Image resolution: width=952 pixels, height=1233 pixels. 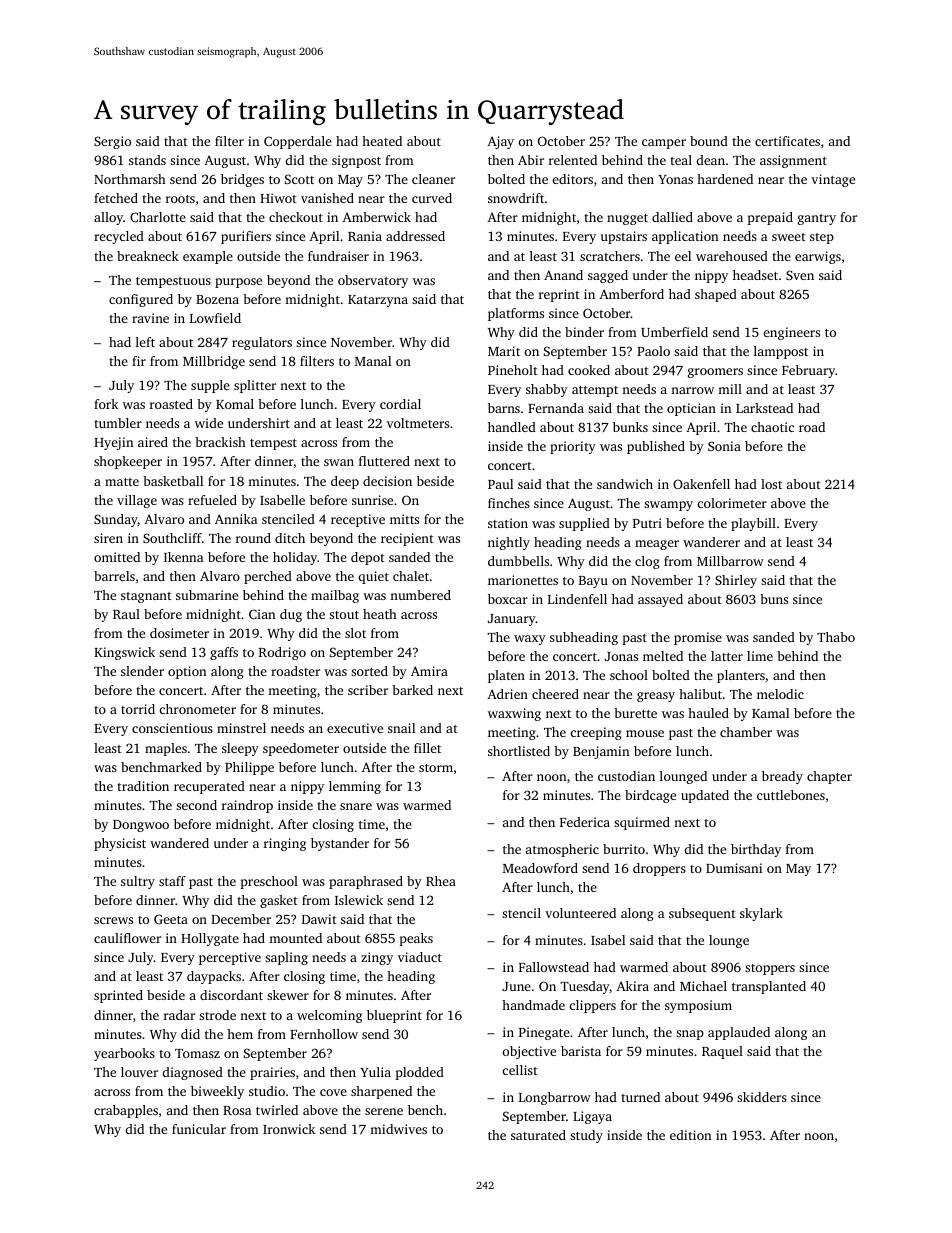 I want to click on recycled, so click(x=119, y=237).
